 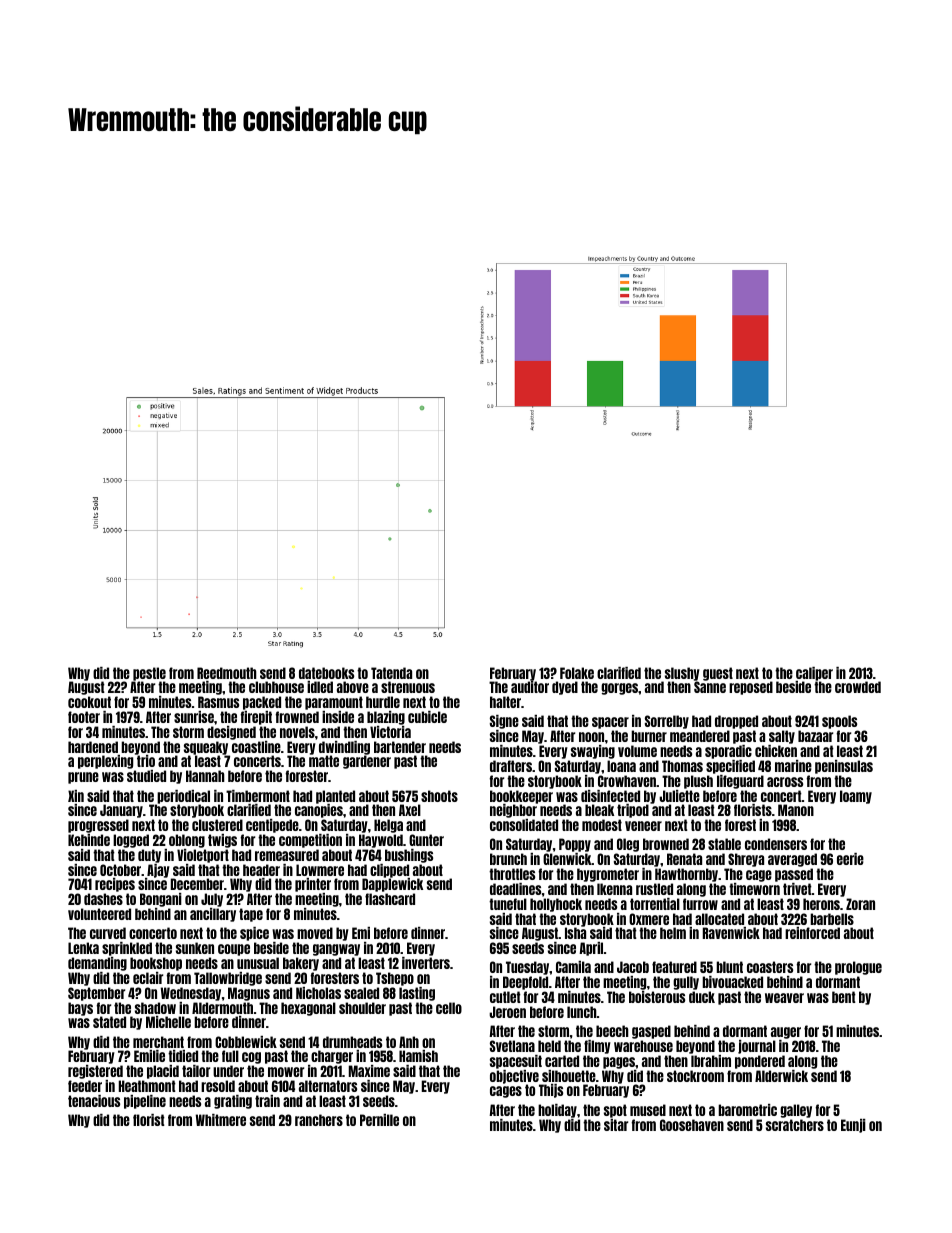 I want to click on Jeroen, so click(x=507, y=1012).
